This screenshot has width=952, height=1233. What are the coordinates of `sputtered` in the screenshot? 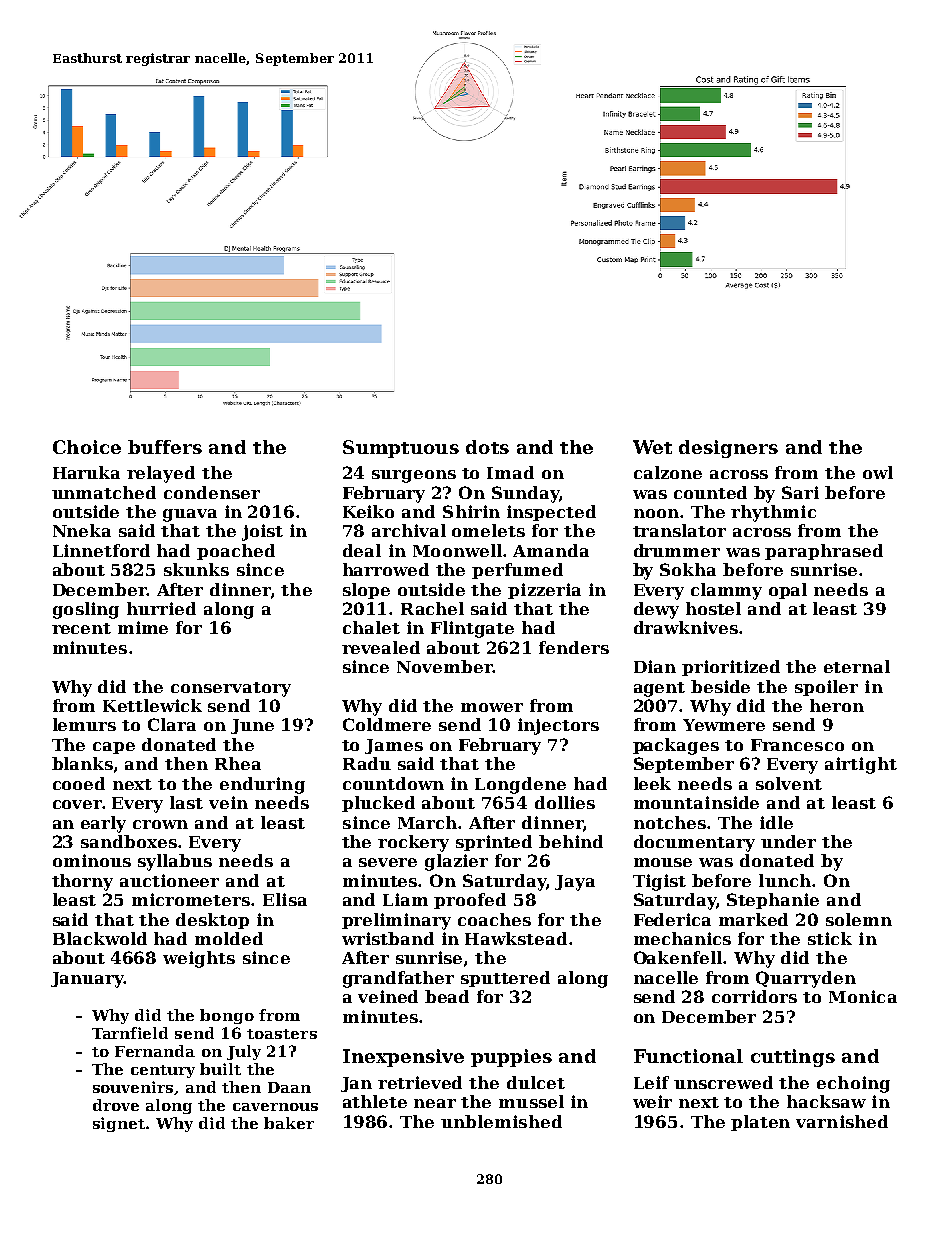 It's located at (505, 979).
